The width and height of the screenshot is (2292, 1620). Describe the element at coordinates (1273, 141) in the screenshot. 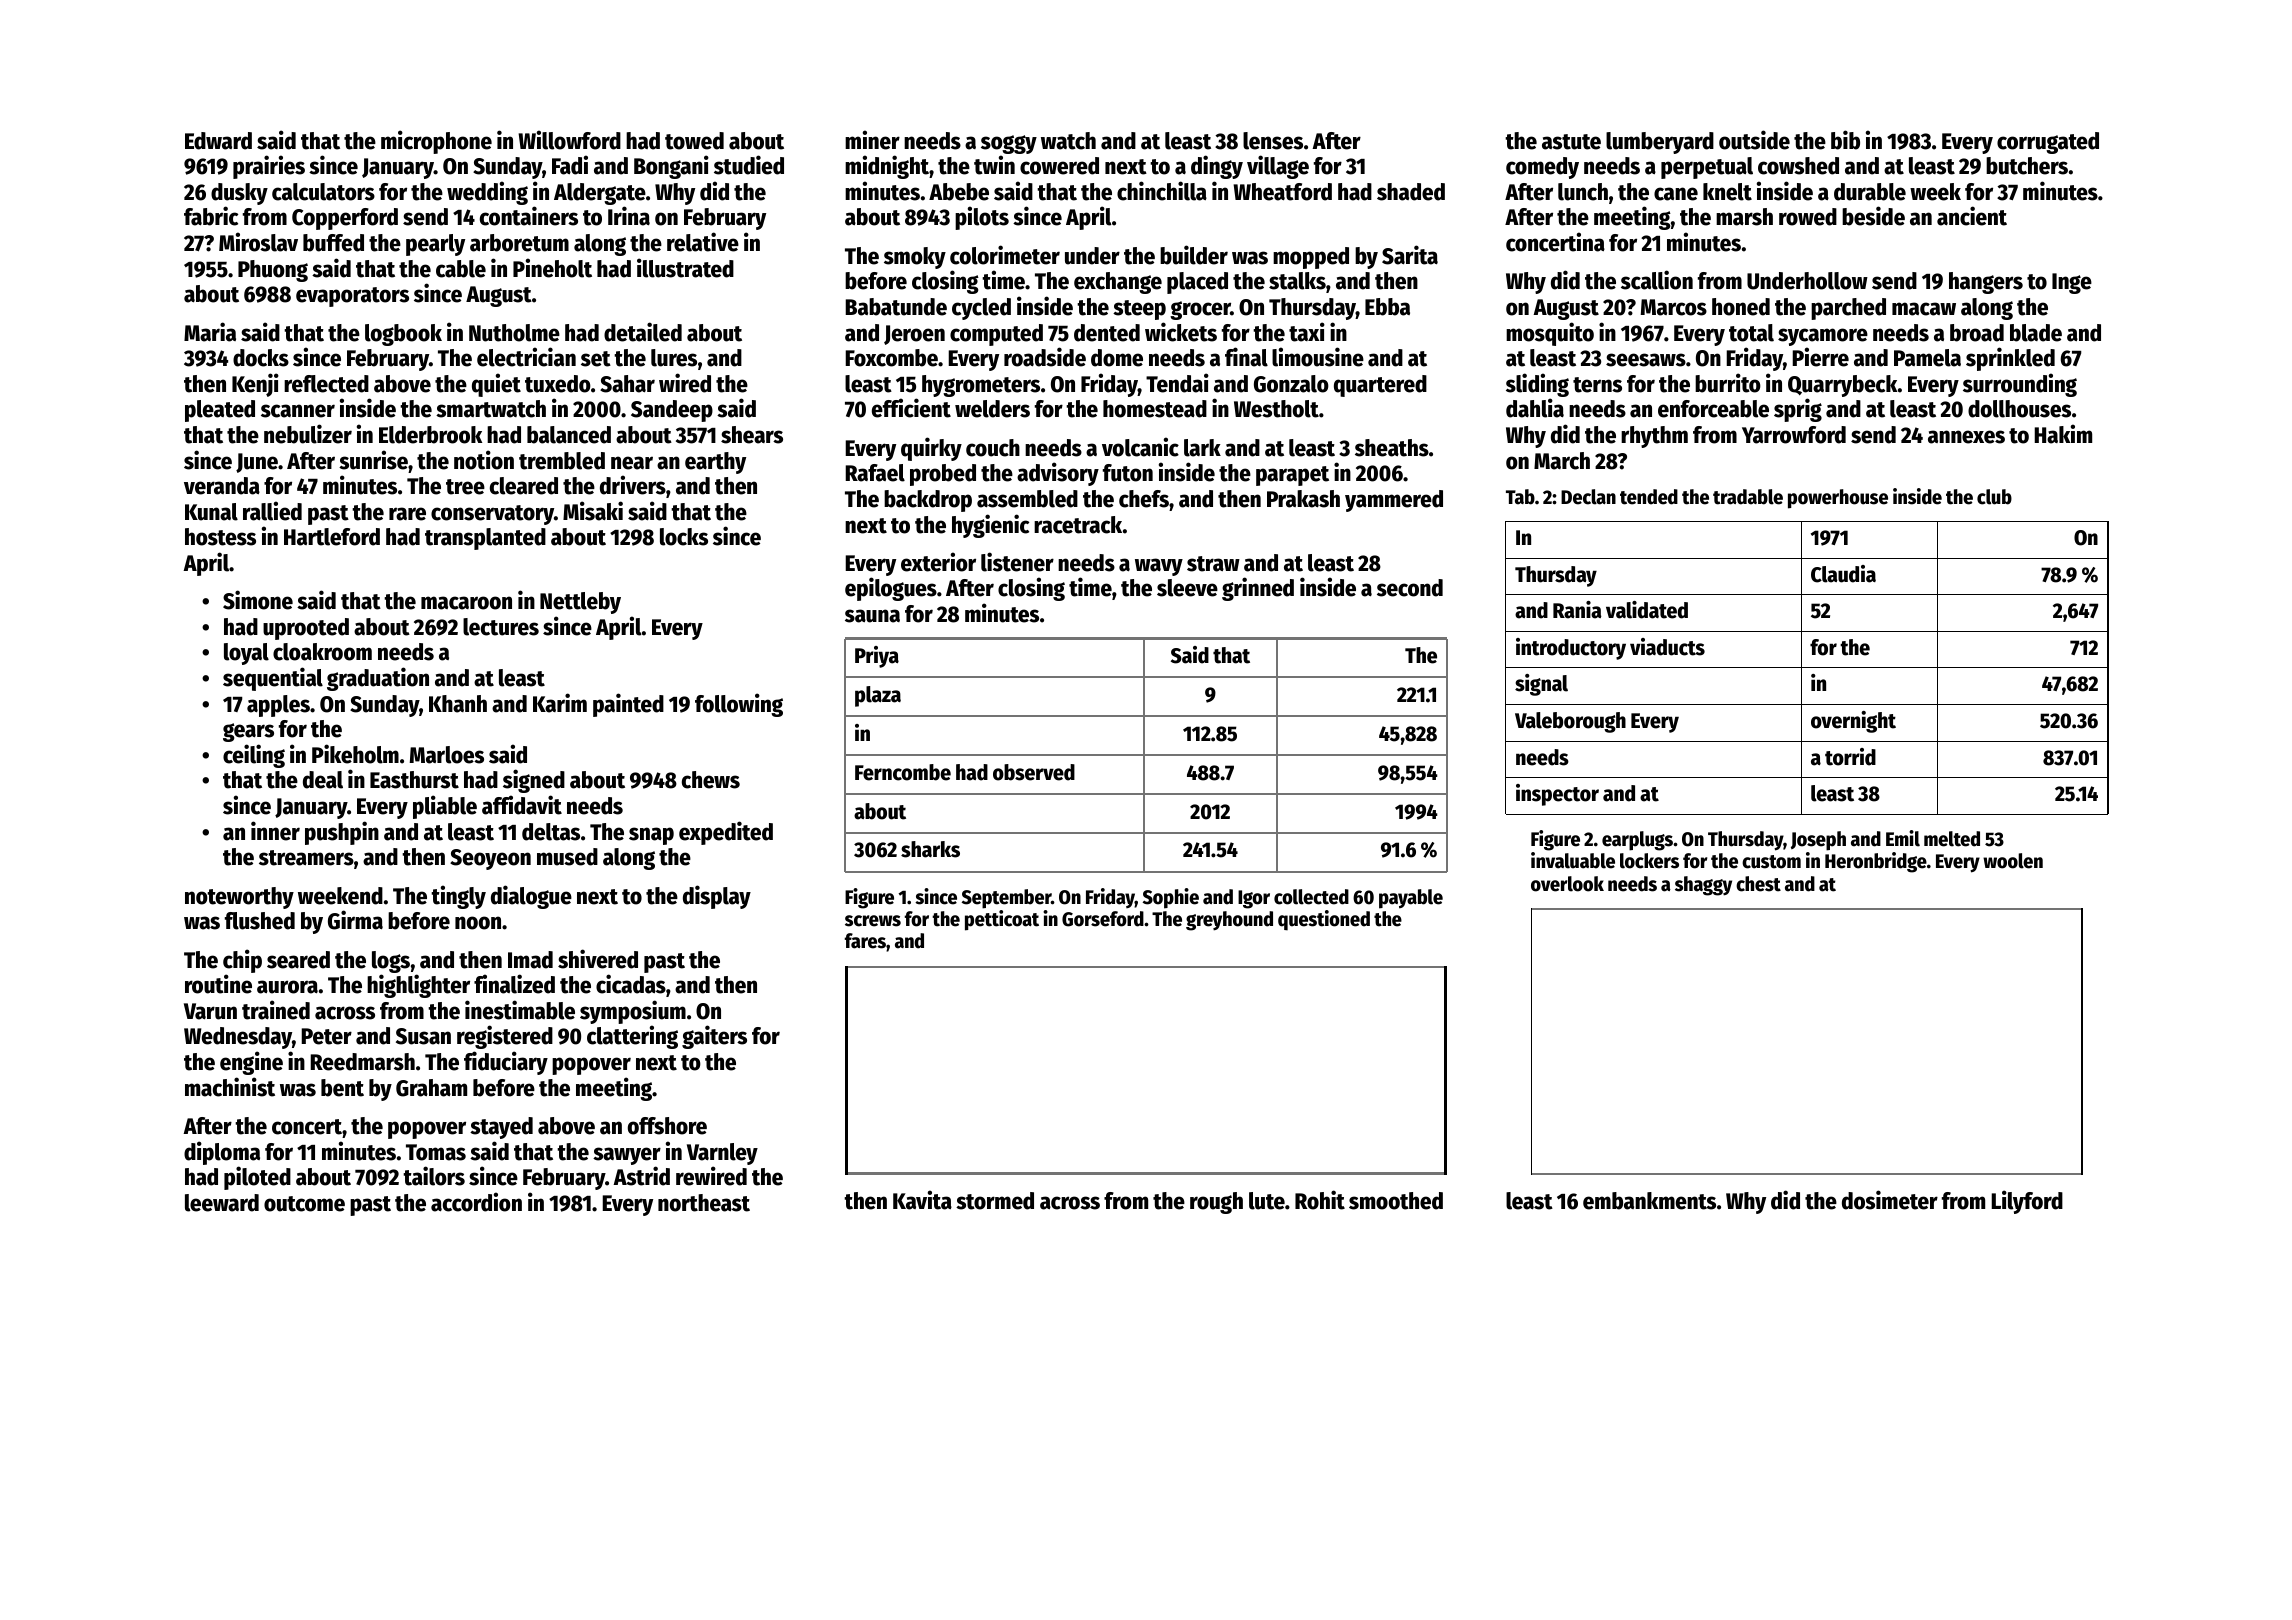

I see `lenses` at that location.
